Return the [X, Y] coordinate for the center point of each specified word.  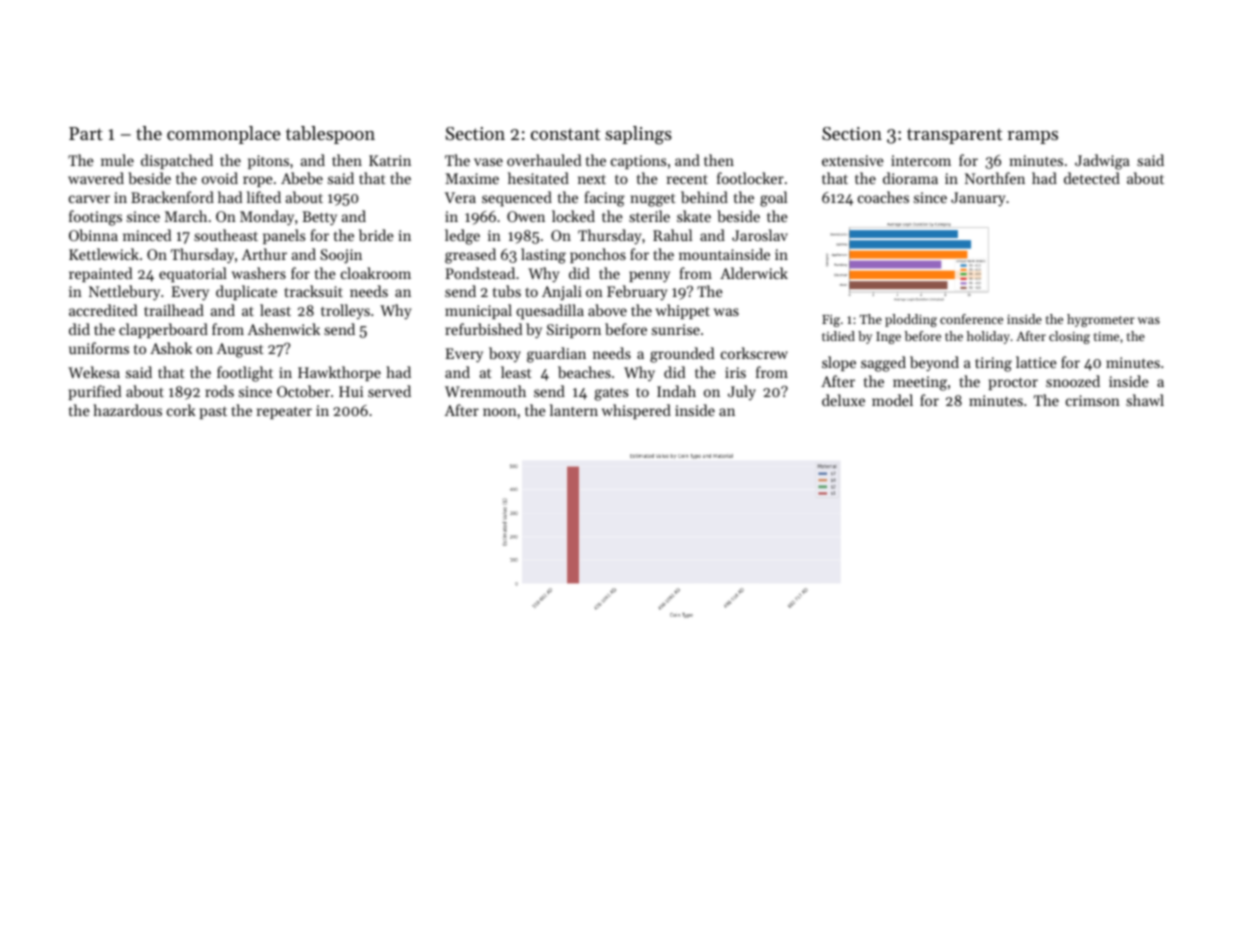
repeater [284, 412]
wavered [96, 178]
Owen [526, 216]
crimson [1093, 400]
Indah [676, 391]
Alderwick [754, 273]
